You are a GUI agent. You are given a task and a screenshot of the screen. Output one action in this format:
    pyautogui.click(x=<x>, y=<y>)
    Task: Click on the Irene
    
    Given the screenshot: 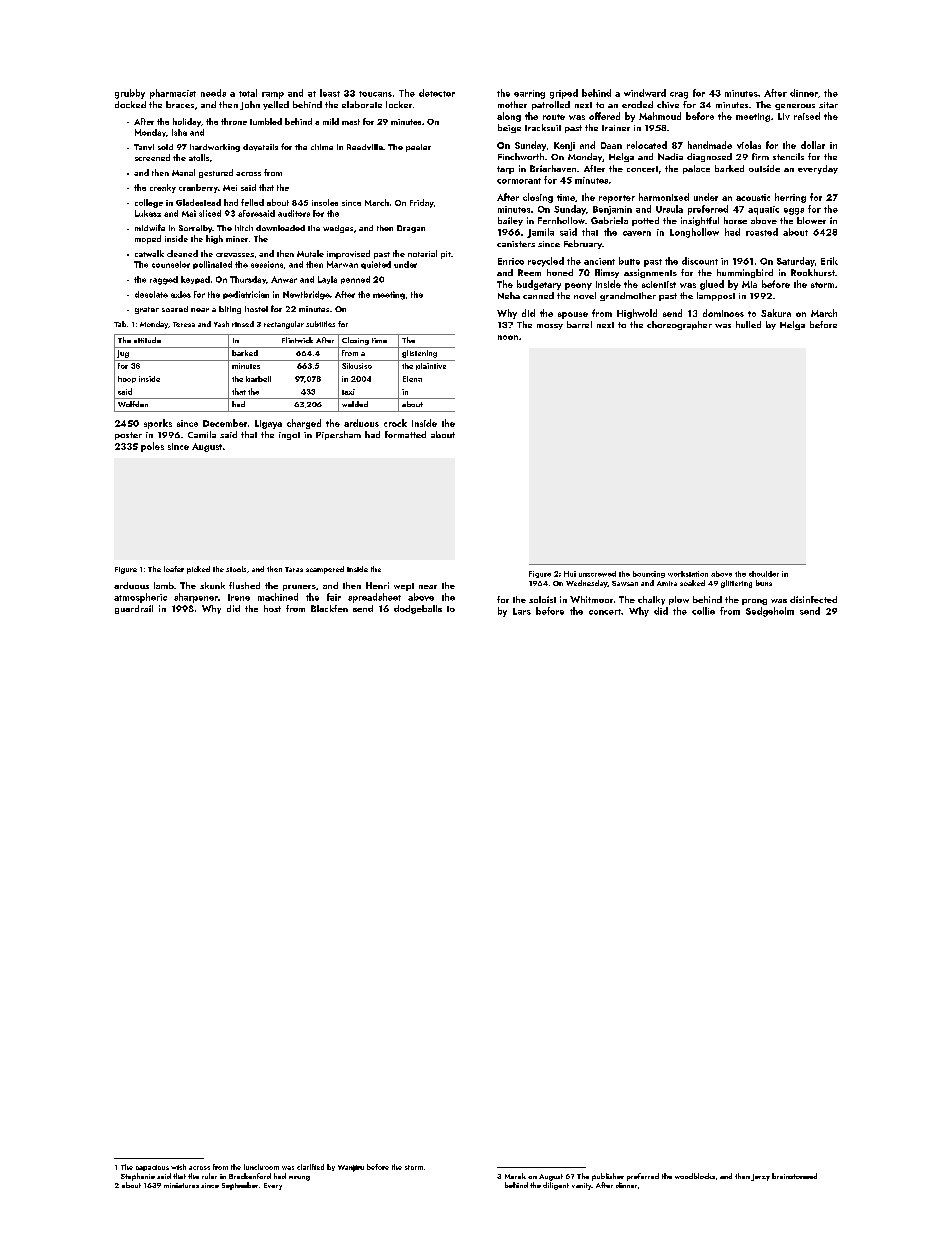 What is the action you would take?
    pyautogui.click(x=239, y=597)
